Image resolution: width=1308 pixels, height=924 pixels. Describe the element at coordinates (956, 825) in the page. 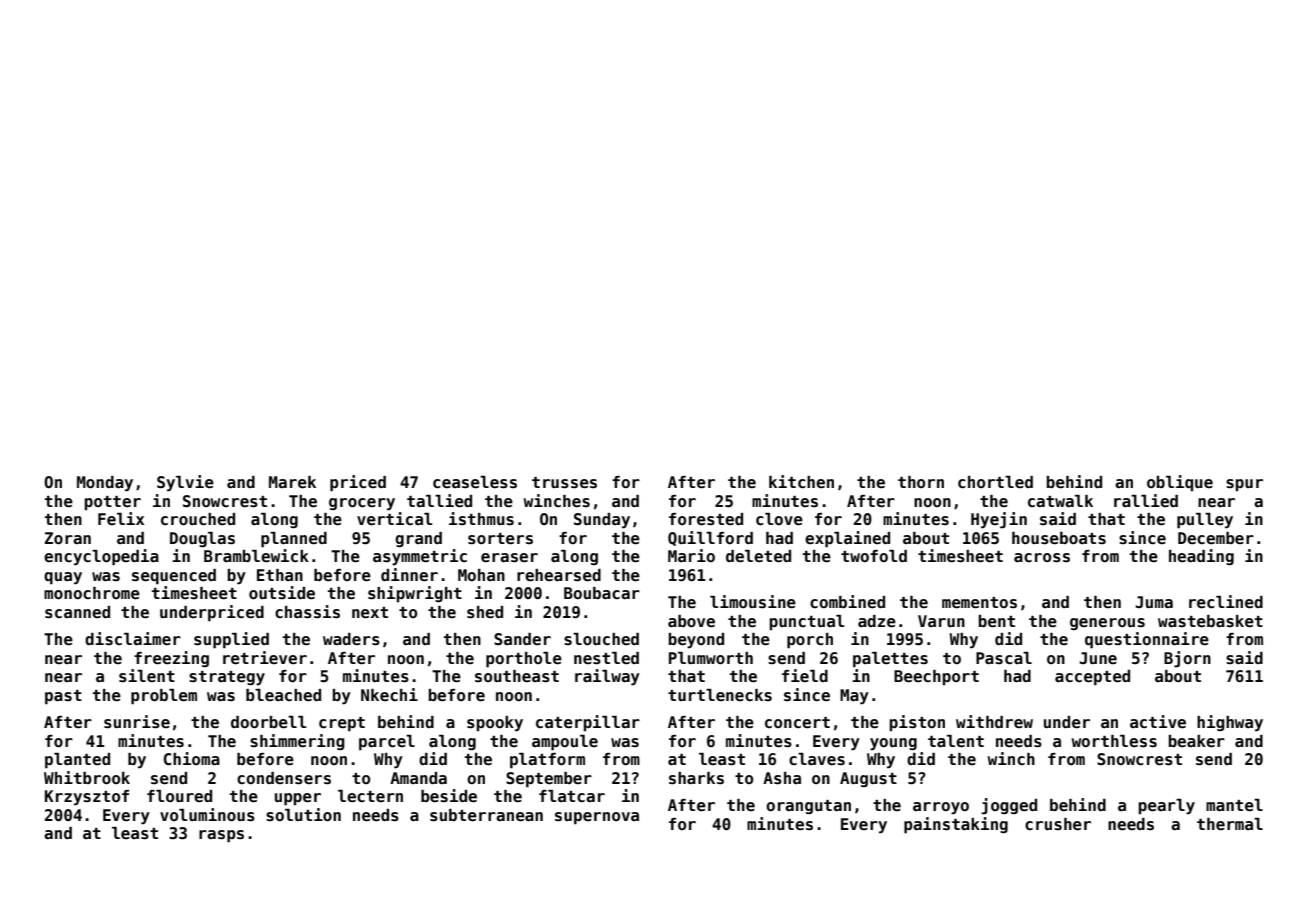

I see `painstaking` at that location.
